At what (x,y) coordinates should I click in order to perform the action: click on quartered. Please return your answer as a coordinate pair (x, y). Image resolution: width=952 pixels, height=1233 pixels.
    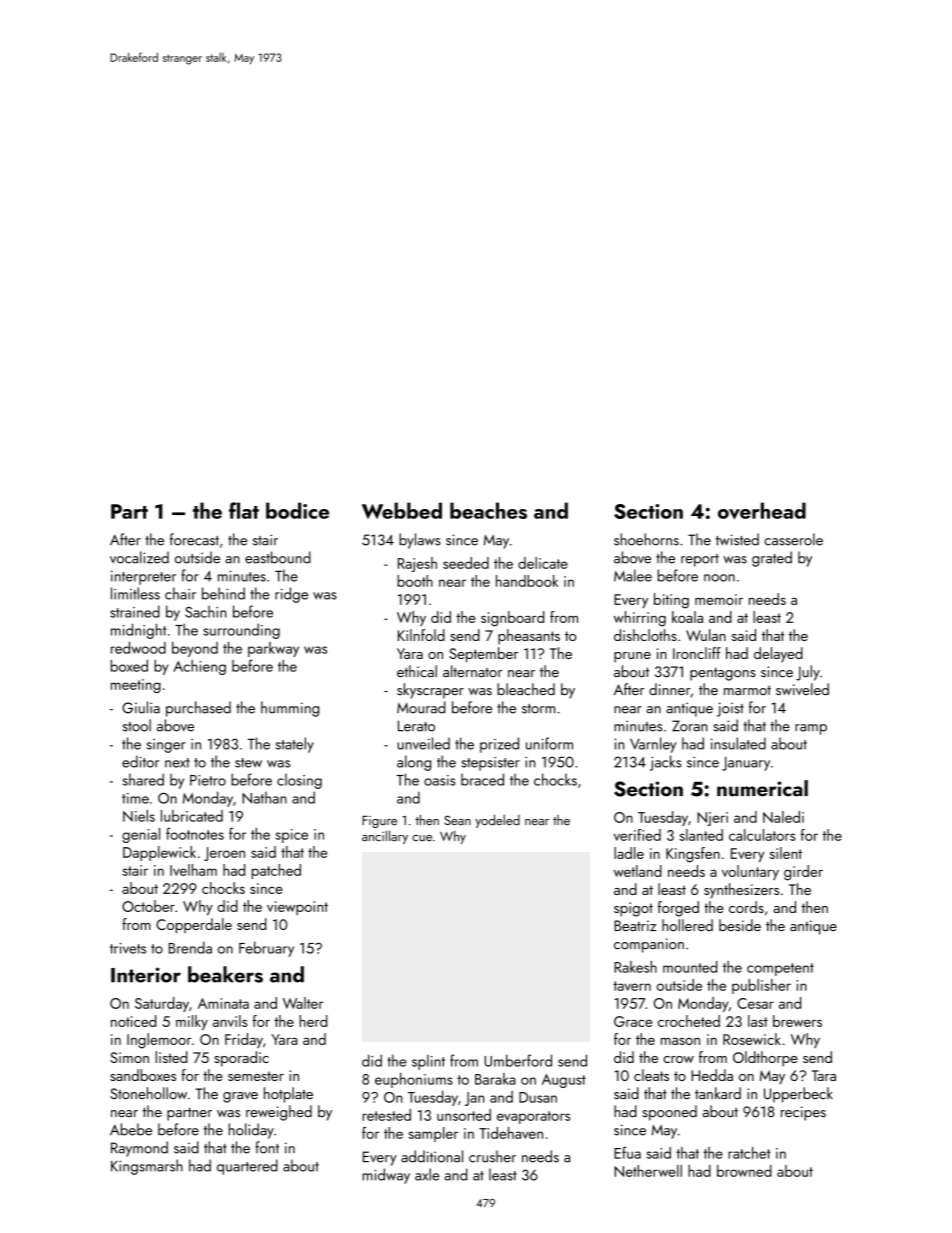
    Looking at the image, I should click on (247, 1167).
